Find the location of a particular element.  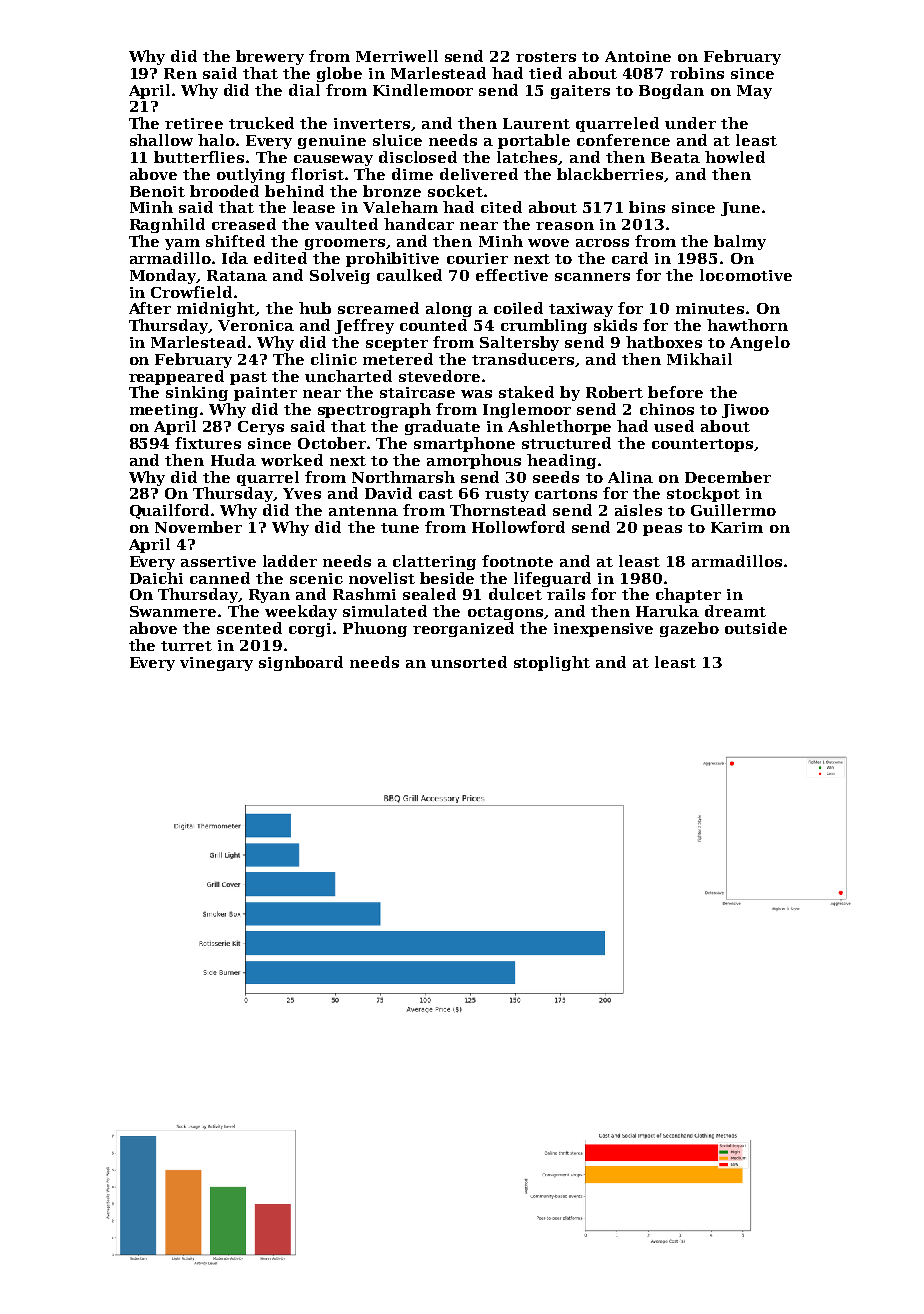

Bogdan is located at coordinates (671, 91).
